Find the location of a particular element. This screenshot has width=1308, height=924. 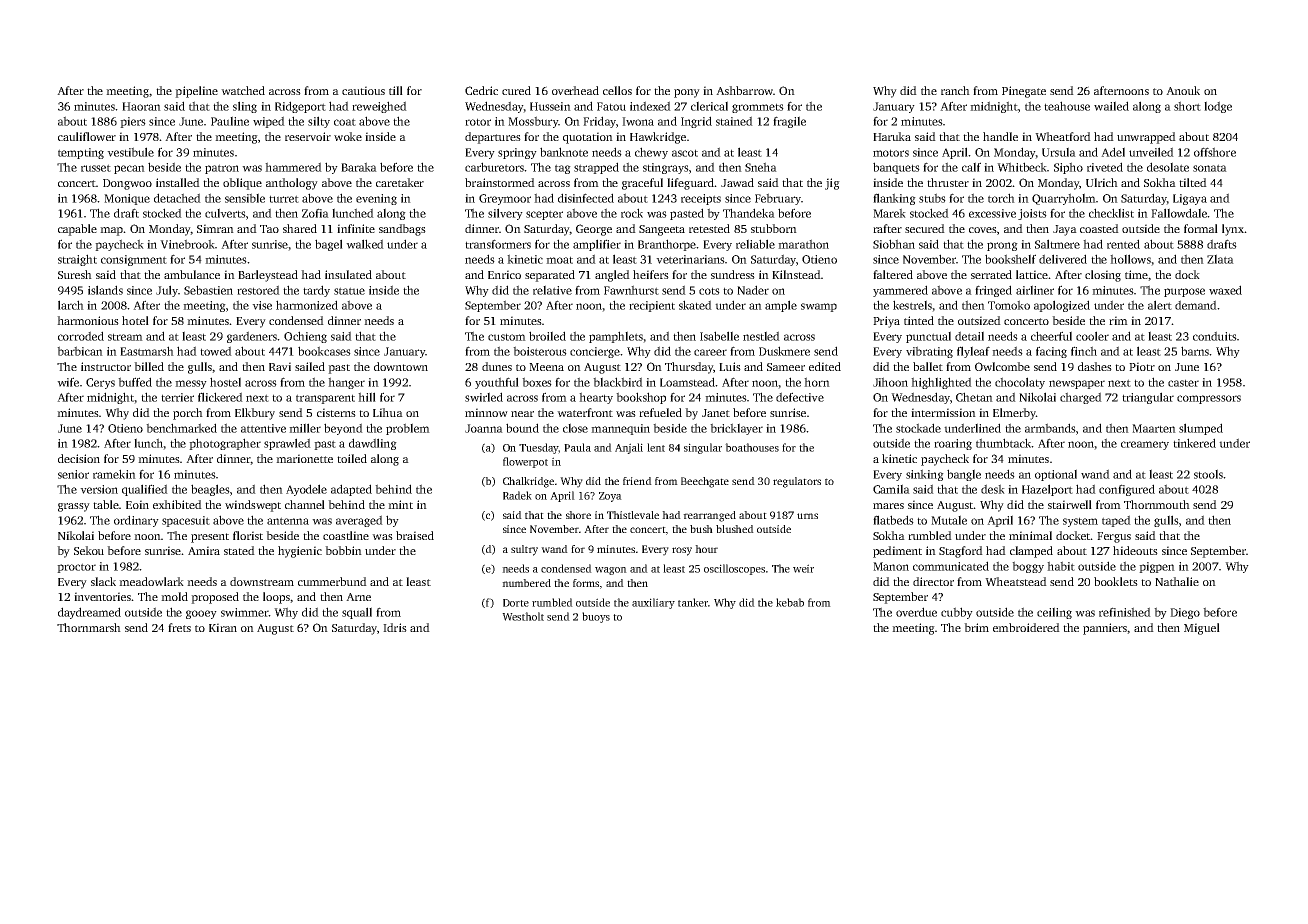

Dorte is located at coordinates (516, 603).
